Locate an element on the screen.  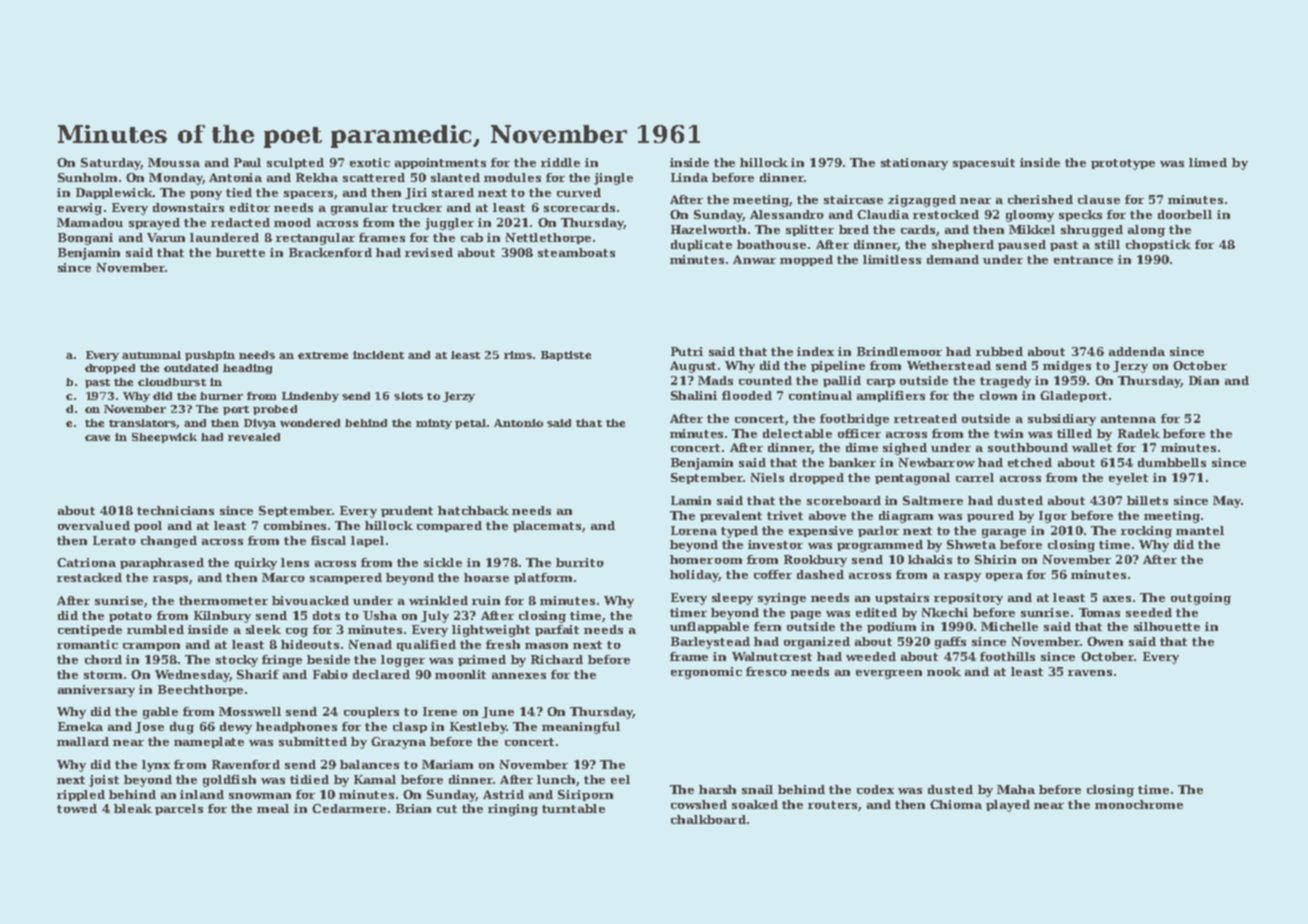
nook is located at coordinates (944, 671).
